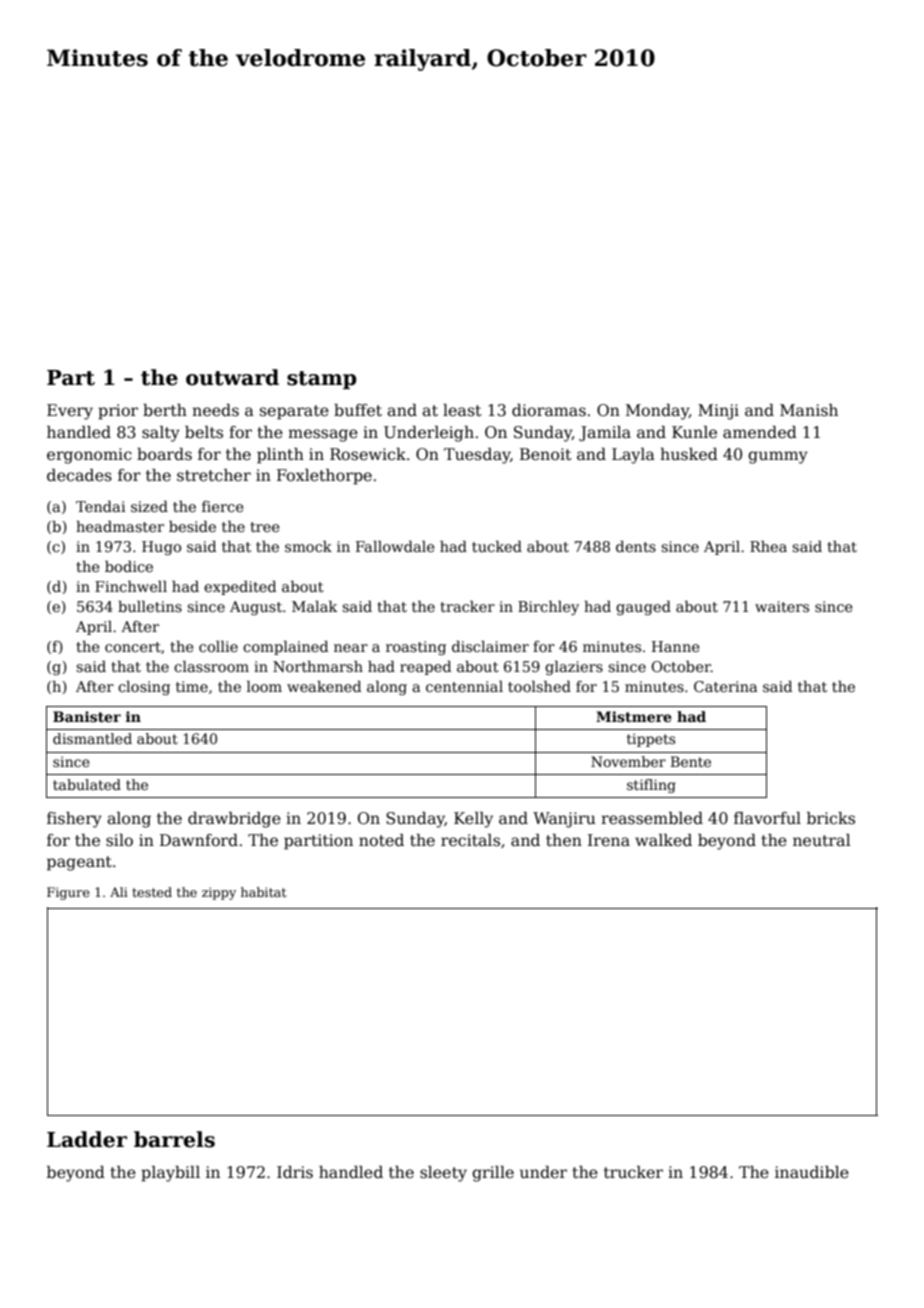 The width and height of the image is (924, 1308). What do you see at coordinates (144, 687) in the image?
I see `closing` at bounding box center [144, 687].
